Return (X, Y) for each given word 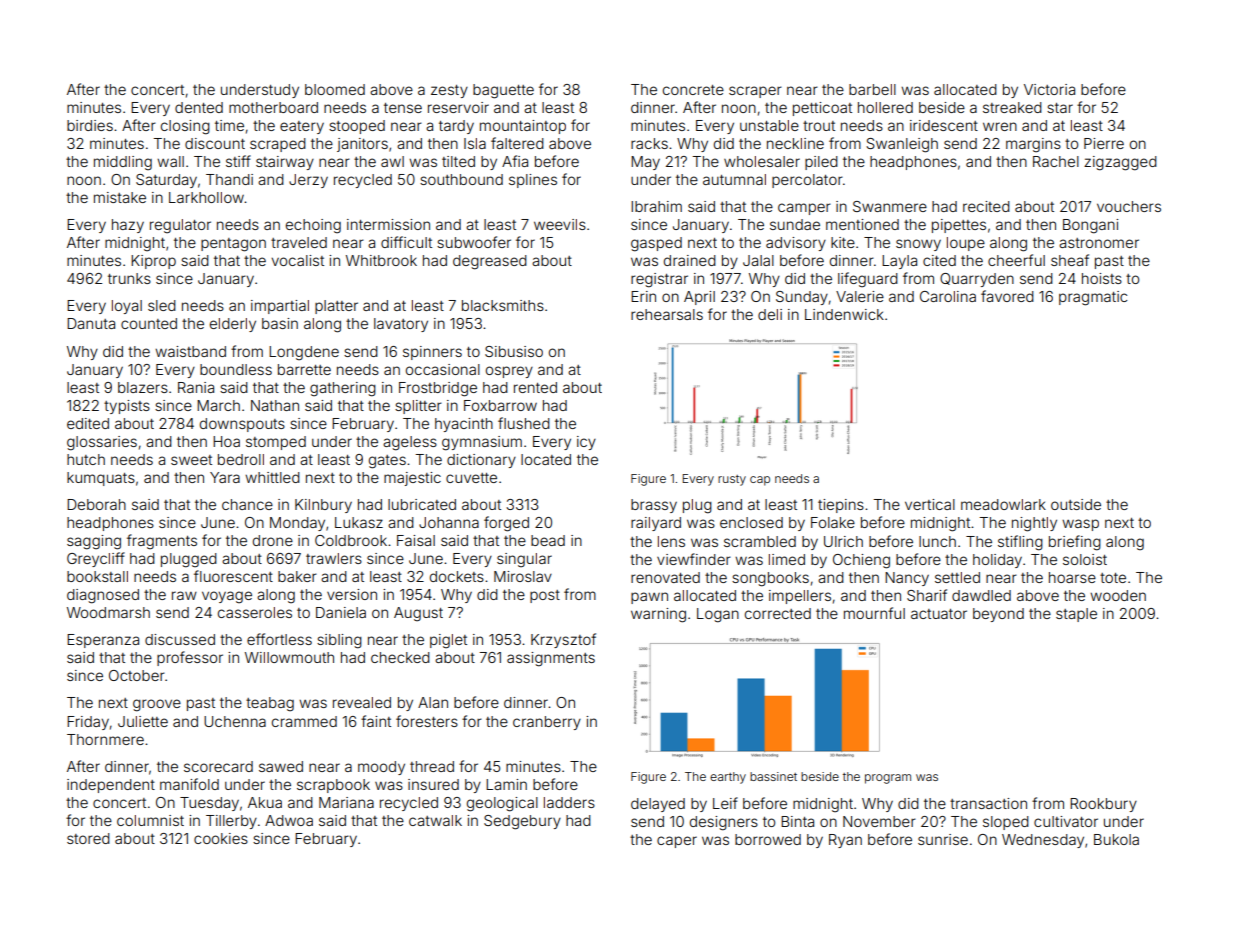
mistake (120, 197)
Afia (515, 161)
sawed (281, 766)
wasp (1080, 525)
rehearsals (667, 314)
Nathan (275, 405)
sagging (94, 542)
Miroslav (523, 576)
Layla (899, 262)
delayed (658, 805)
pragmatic (1093, 298)
